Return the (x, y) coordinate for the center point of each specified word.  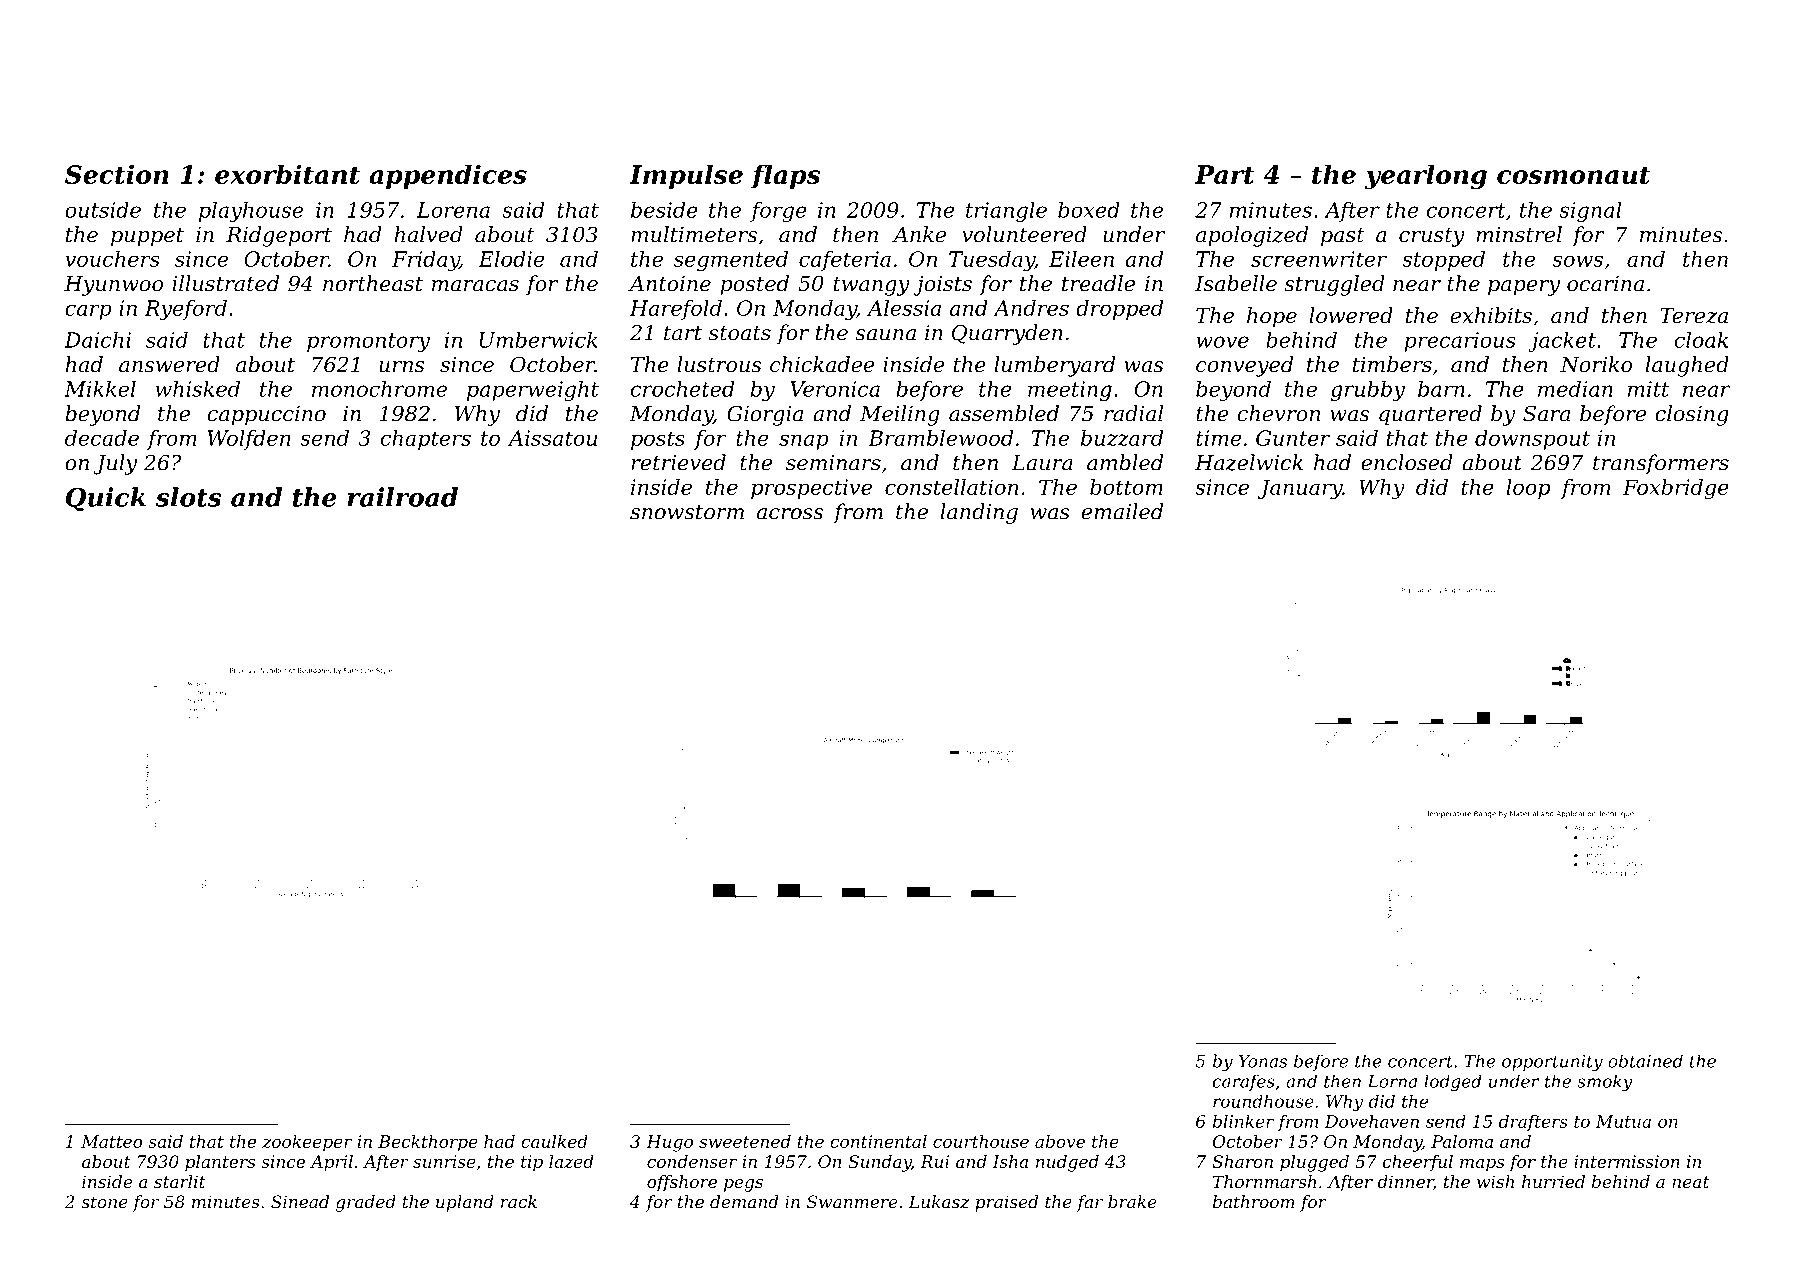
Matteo (111, 1141)
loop (1528, 489)
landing (979, 513)
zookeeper (307, 1143)
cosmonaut (1573, 175)
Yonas (1263, 1061)
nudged (1067, 1163)
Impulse (686, 176)
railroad (402, 497)
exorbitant (287, 174)
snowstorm (687, 512)
